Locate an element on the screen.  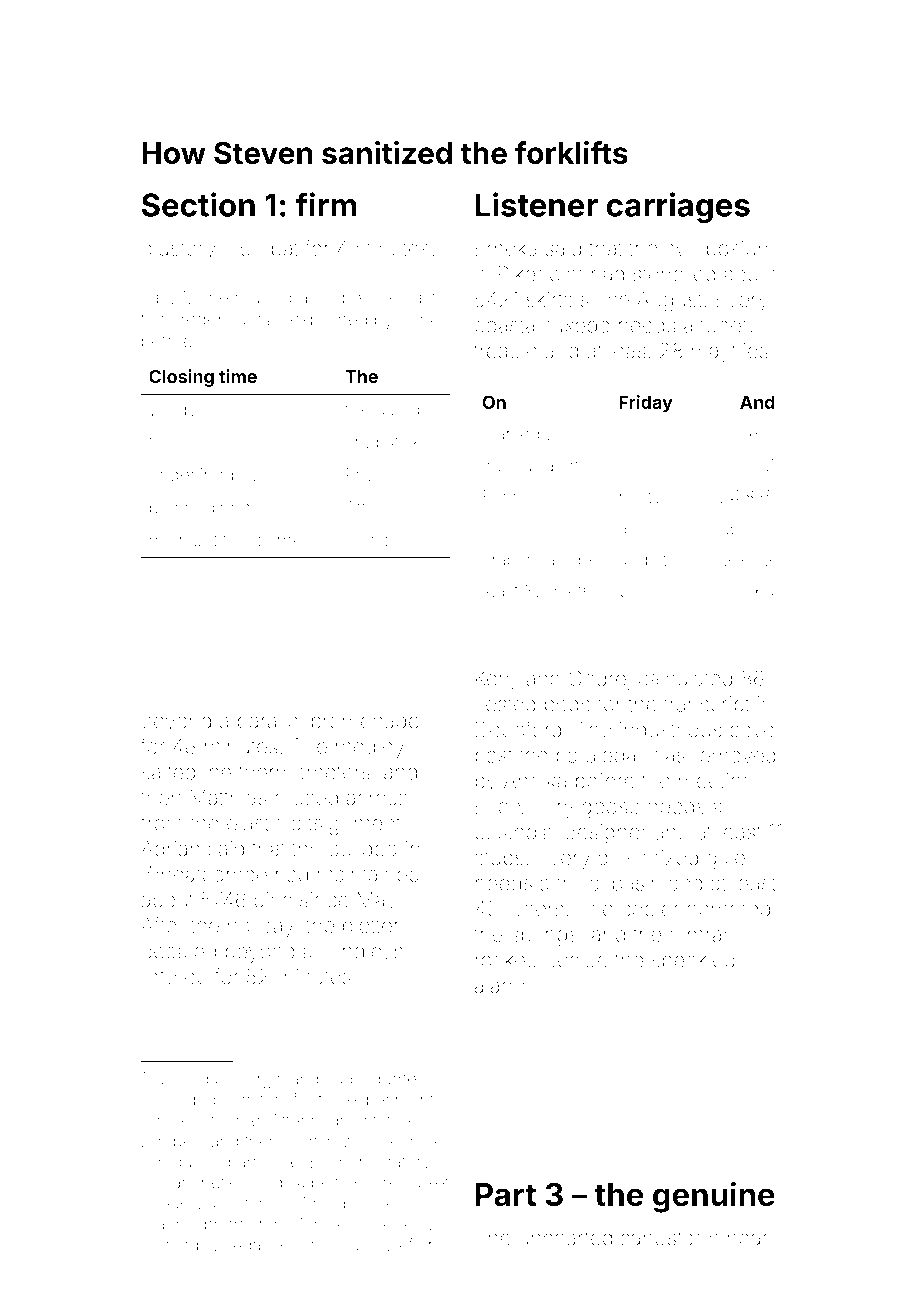
title is located at coordinates (358, 409).
